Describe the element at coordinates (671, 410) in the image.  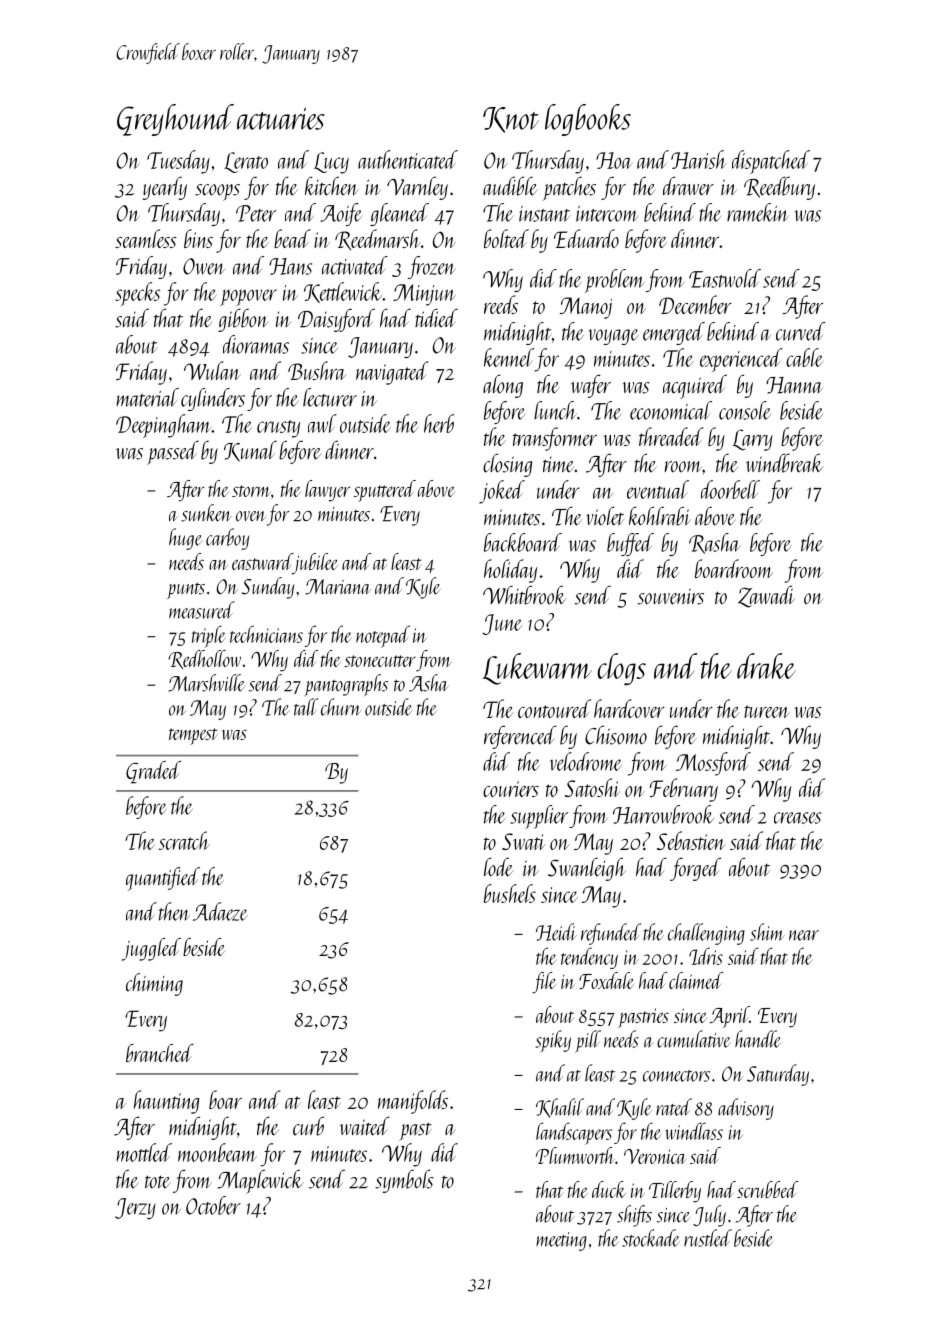
I see `economical` at that location.
